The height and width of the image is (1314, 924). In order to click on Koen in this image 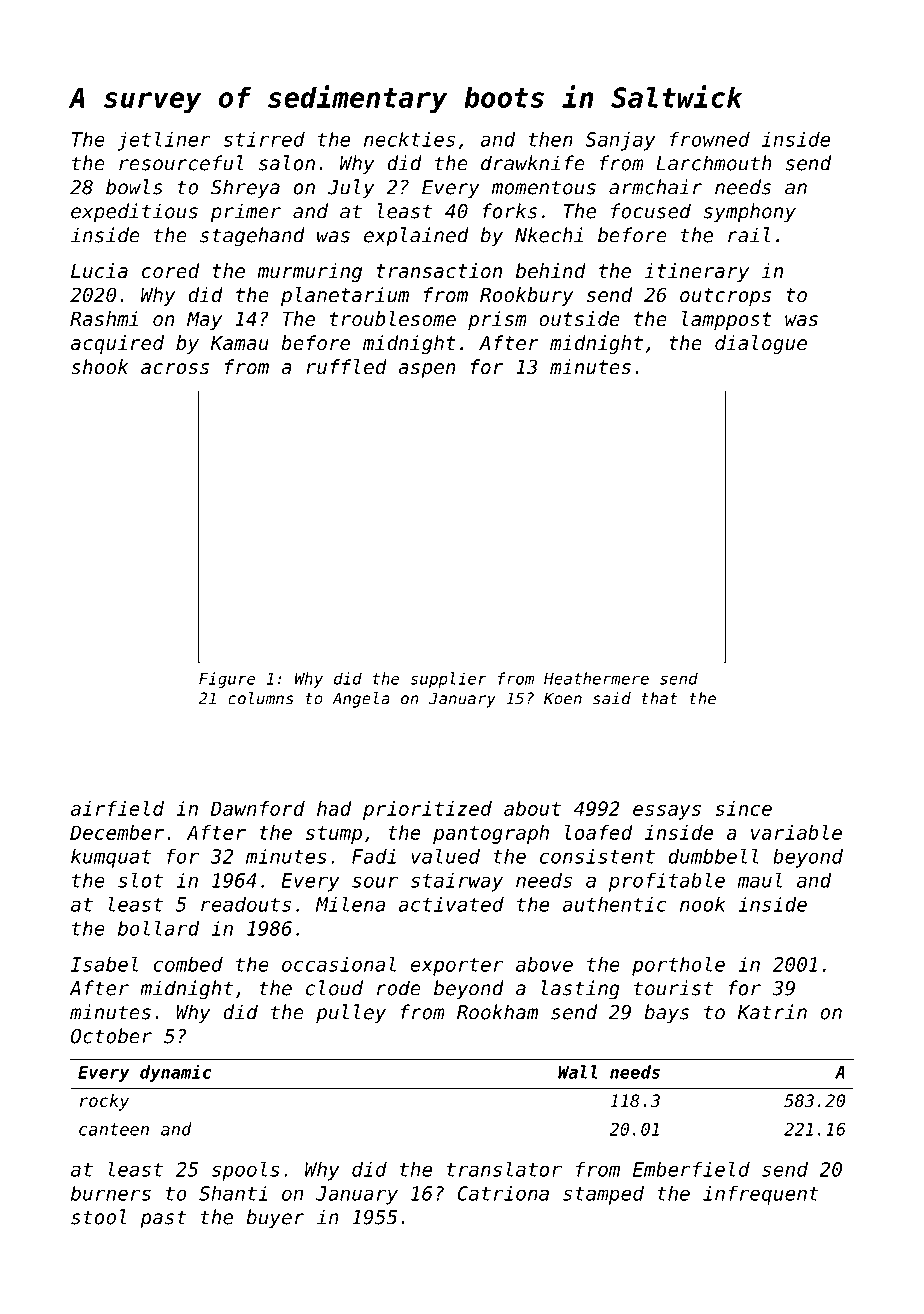, I will do `click(563, 698)`.
